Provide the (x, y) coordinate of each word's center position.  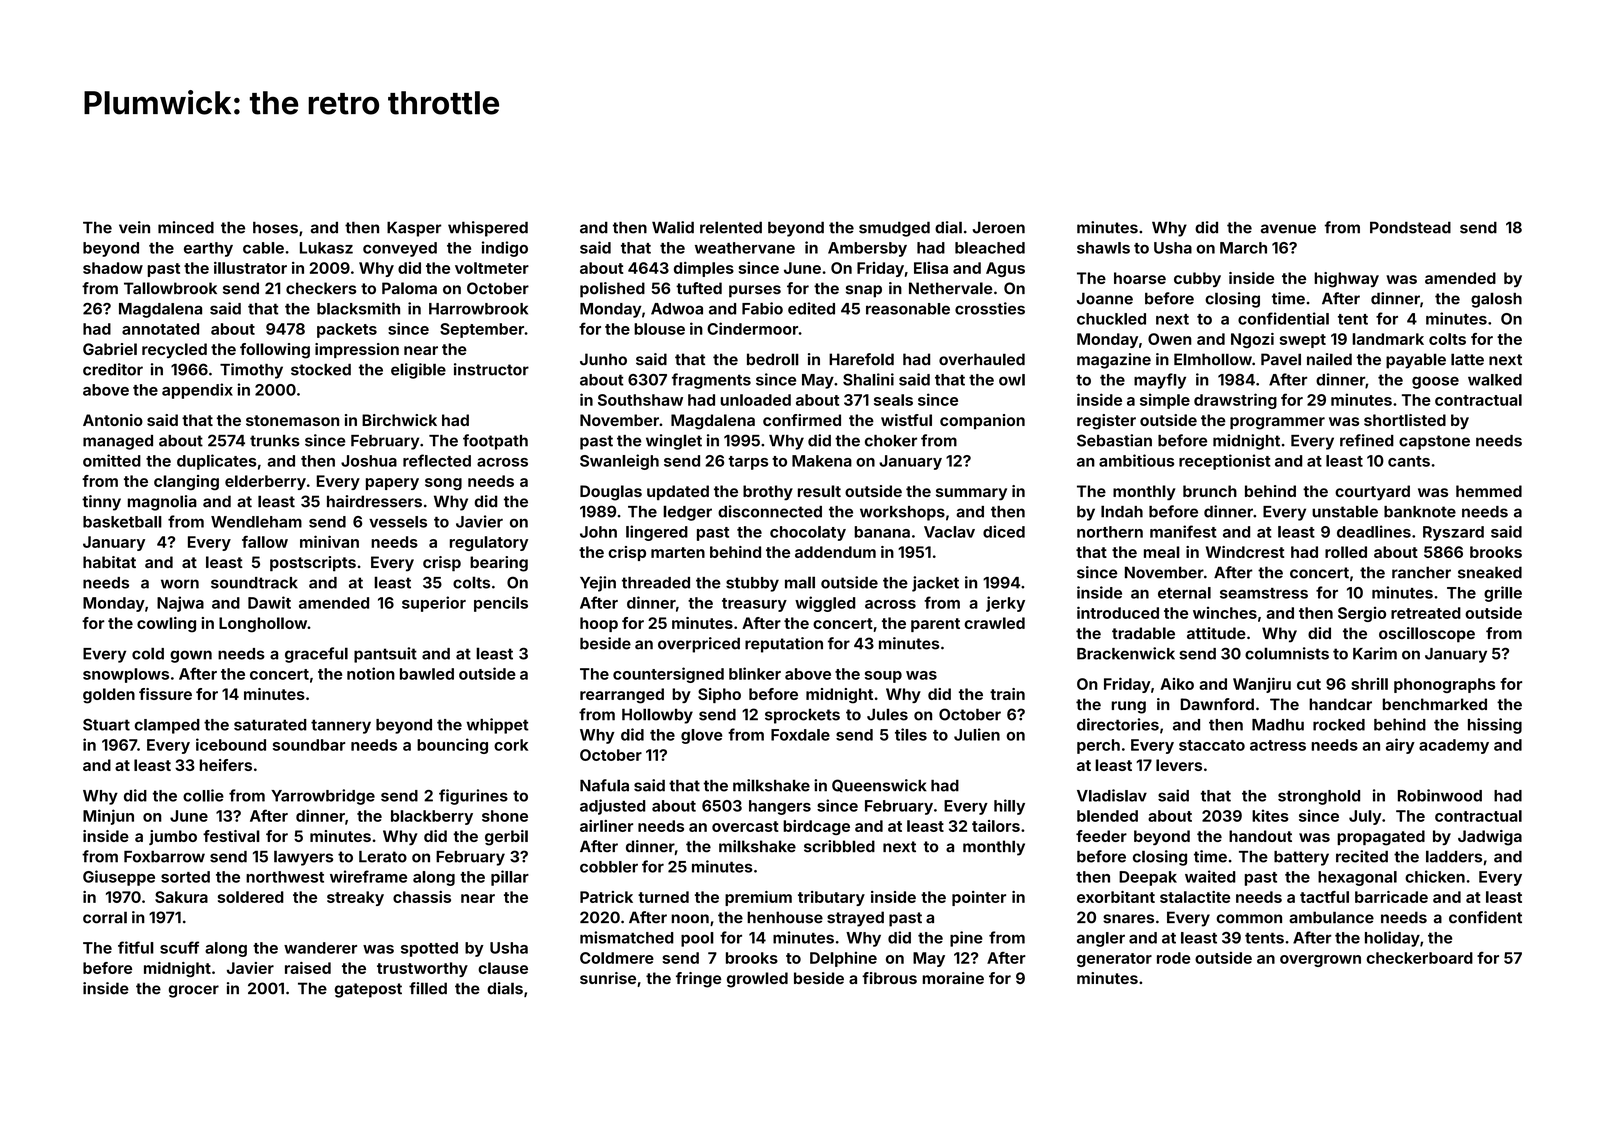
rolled (1346, 552)
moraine (953, 978)
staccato (1212, 745)
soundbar (309, 745)
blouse (659, 329)
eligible (418, 371)
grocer (194, 991)
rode (1173, 958)
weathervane (745, 248)
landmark (1388, 339)
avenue (1288, 229)
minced (186, 227)
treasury (754, 605)
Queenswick (879, 785)
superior (434, 604)
